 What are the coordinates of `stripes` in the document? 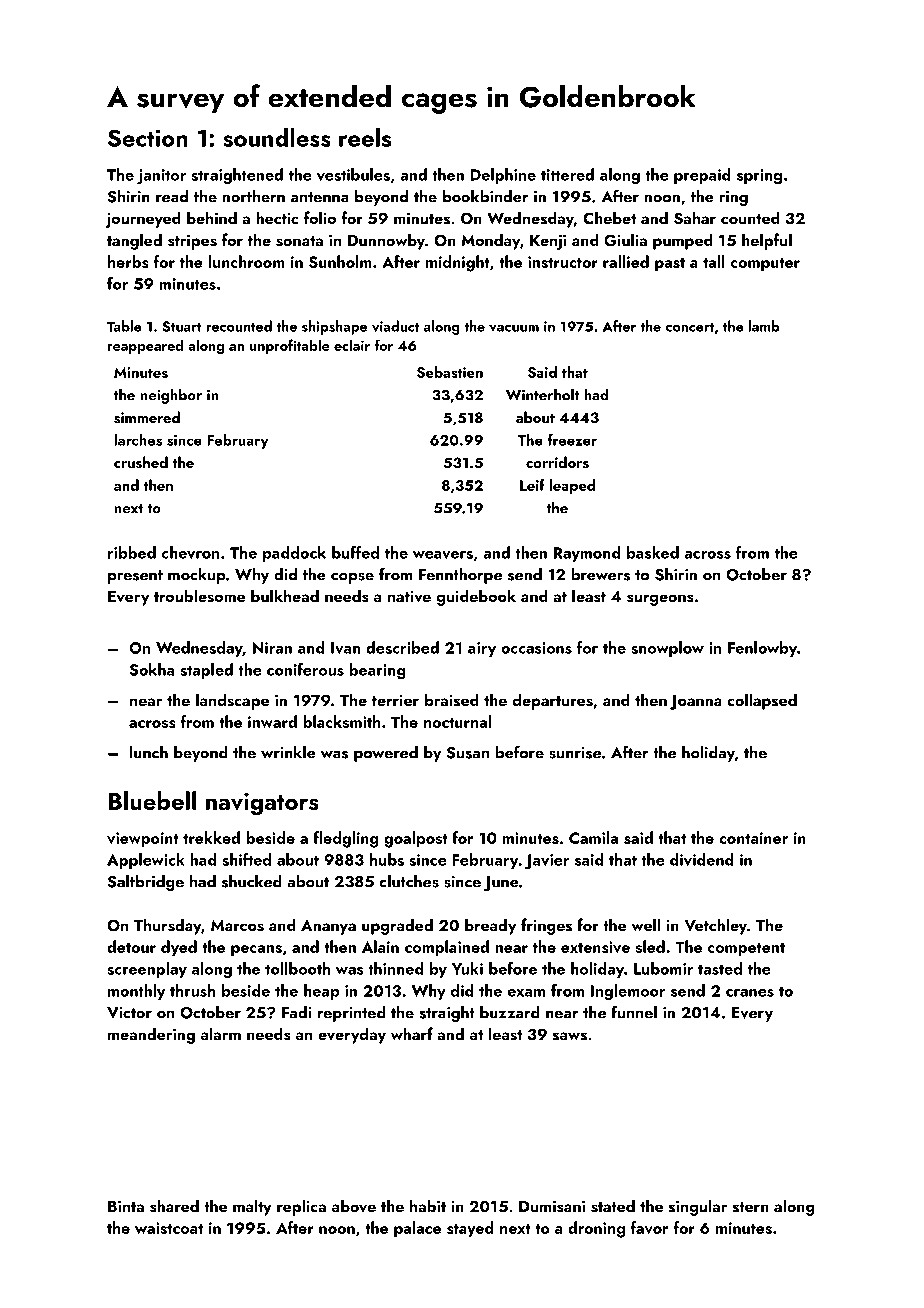 It's located at (192, 242).
